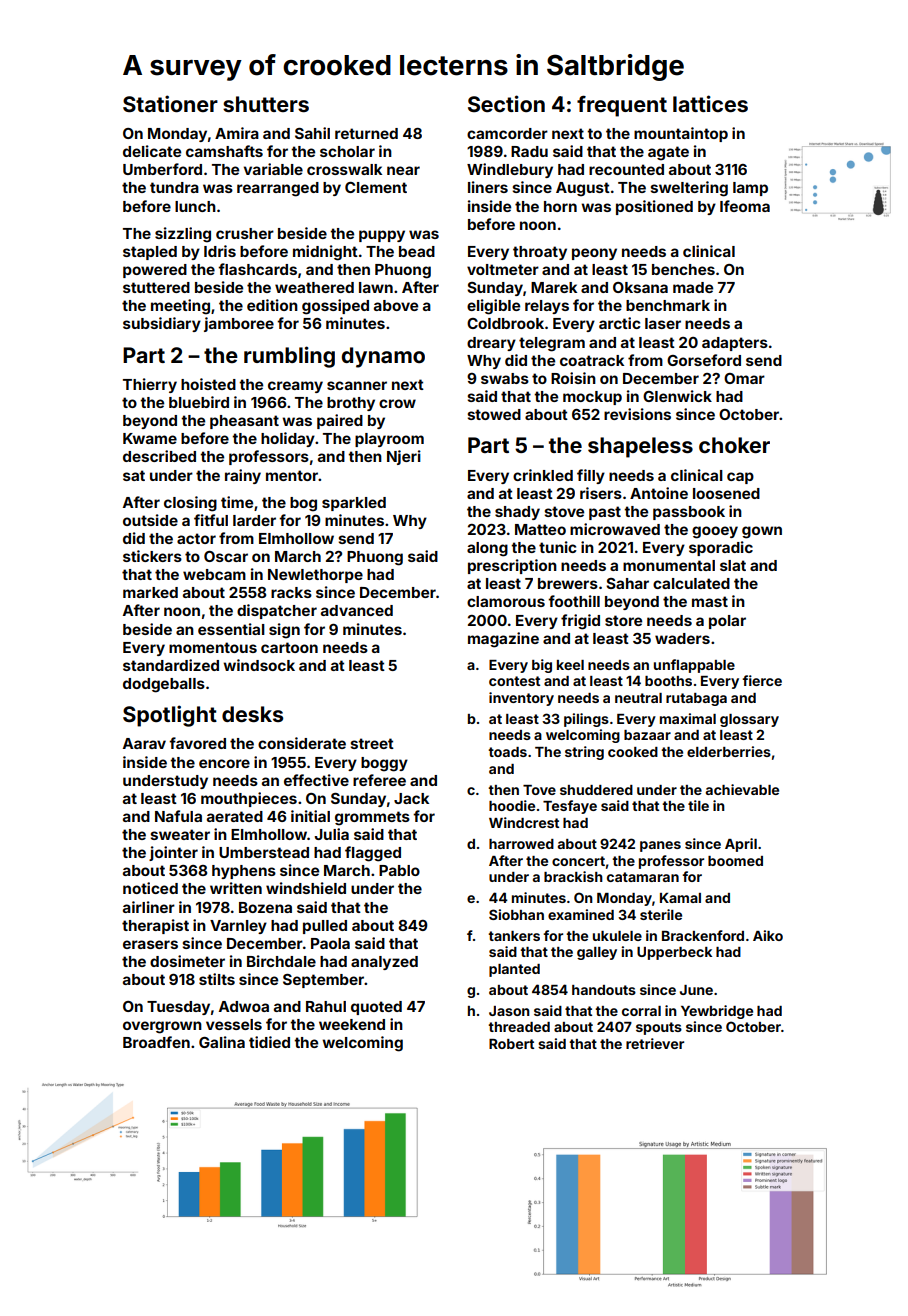  I want to click on tidied, so click(269, 1042).
